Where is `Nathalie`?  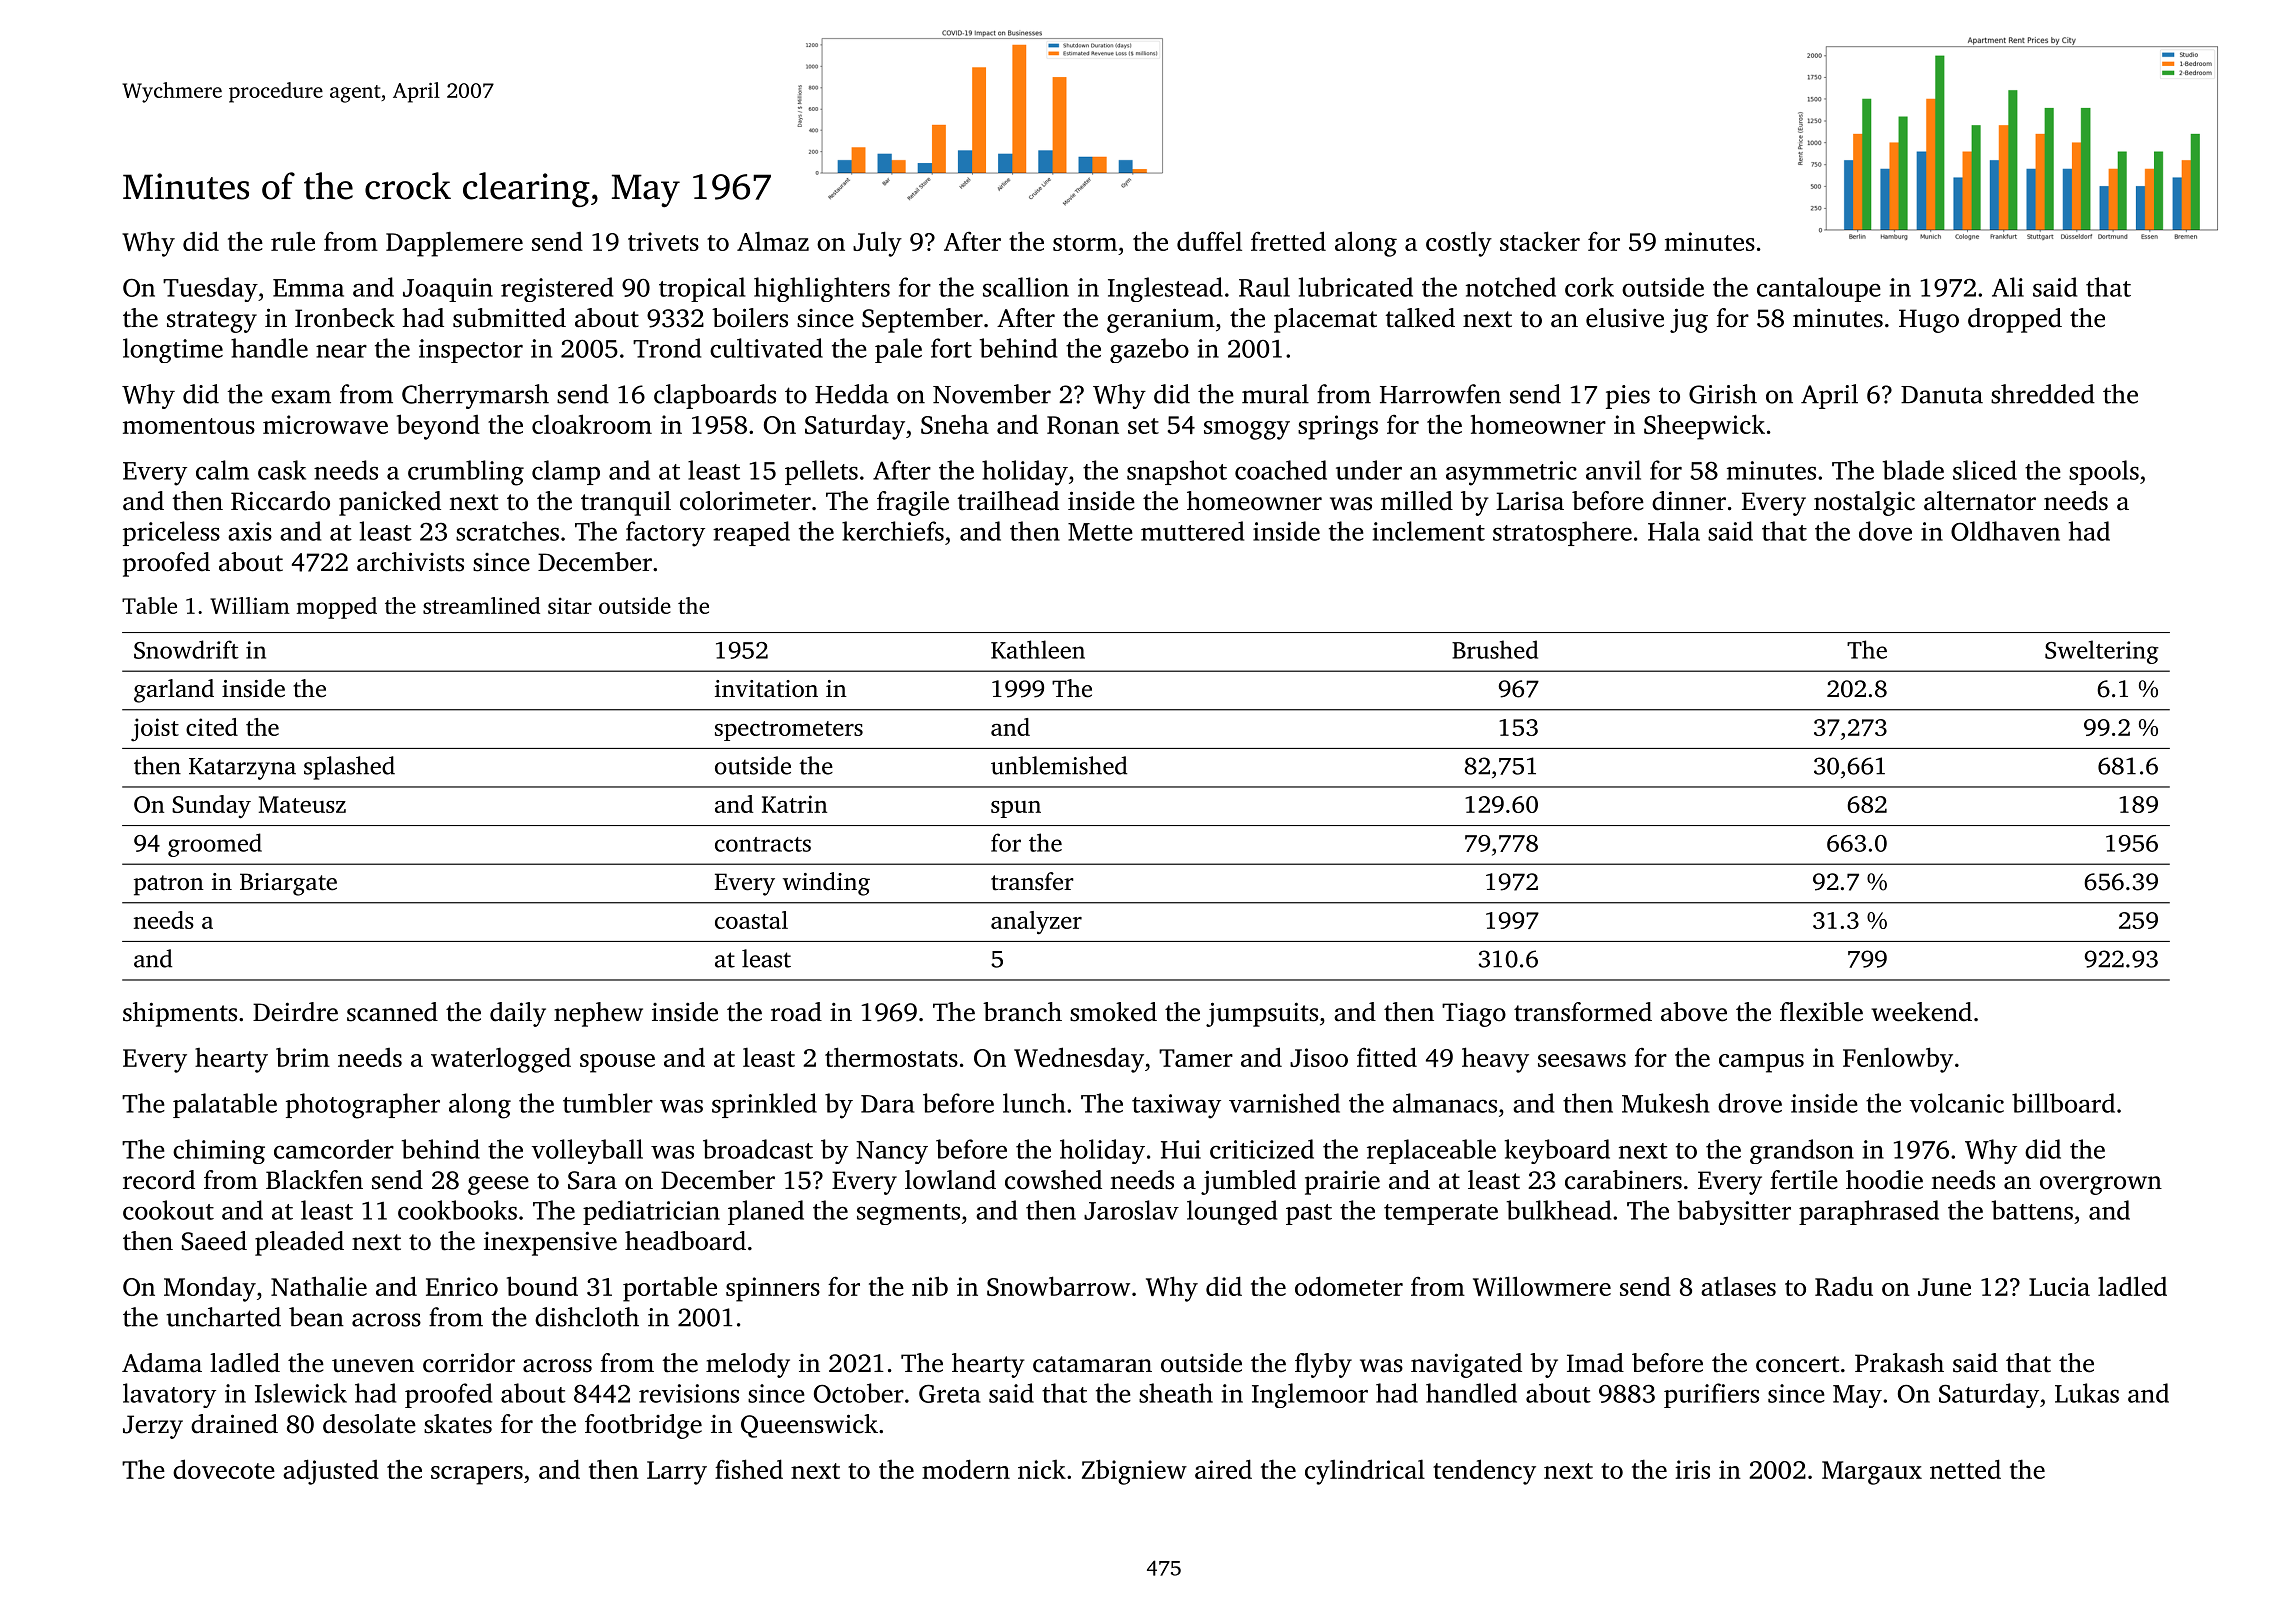
Nathalie is located at coordinates (319, 1286).
